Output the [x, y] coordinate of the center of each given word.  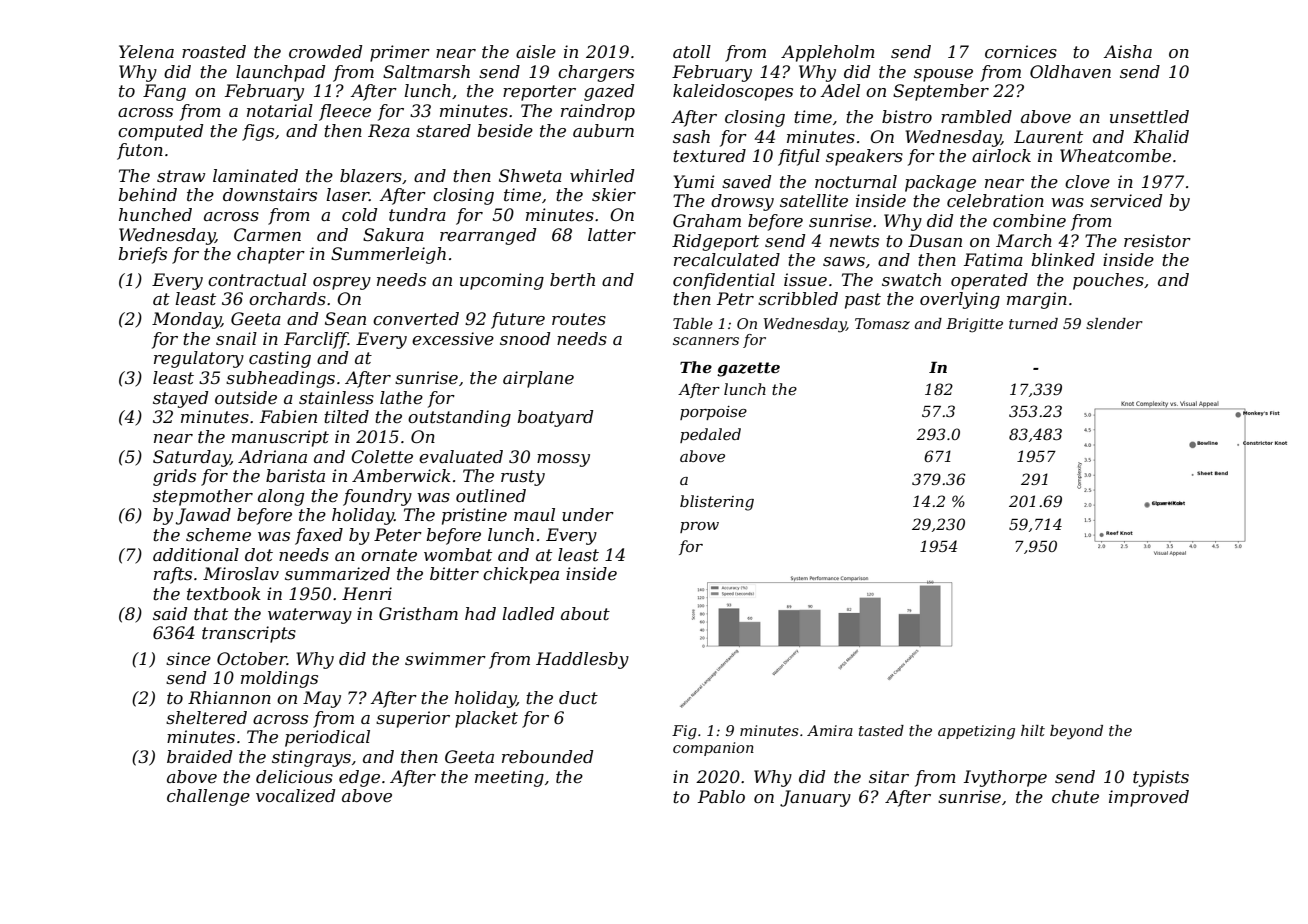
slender [1114, 323]
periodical [327, 738]
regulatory [199, 359]
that [211, 613]
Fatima [993, 259]
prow [699, 527]
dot [259, 554]
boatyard [555, 418]
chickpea [521, 575]
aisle [536, 51]
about [585, 613]
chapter [271, 255]
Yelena [146, 51]
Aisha [1127, 51]
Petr [735, 298]
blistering [717, 503]
